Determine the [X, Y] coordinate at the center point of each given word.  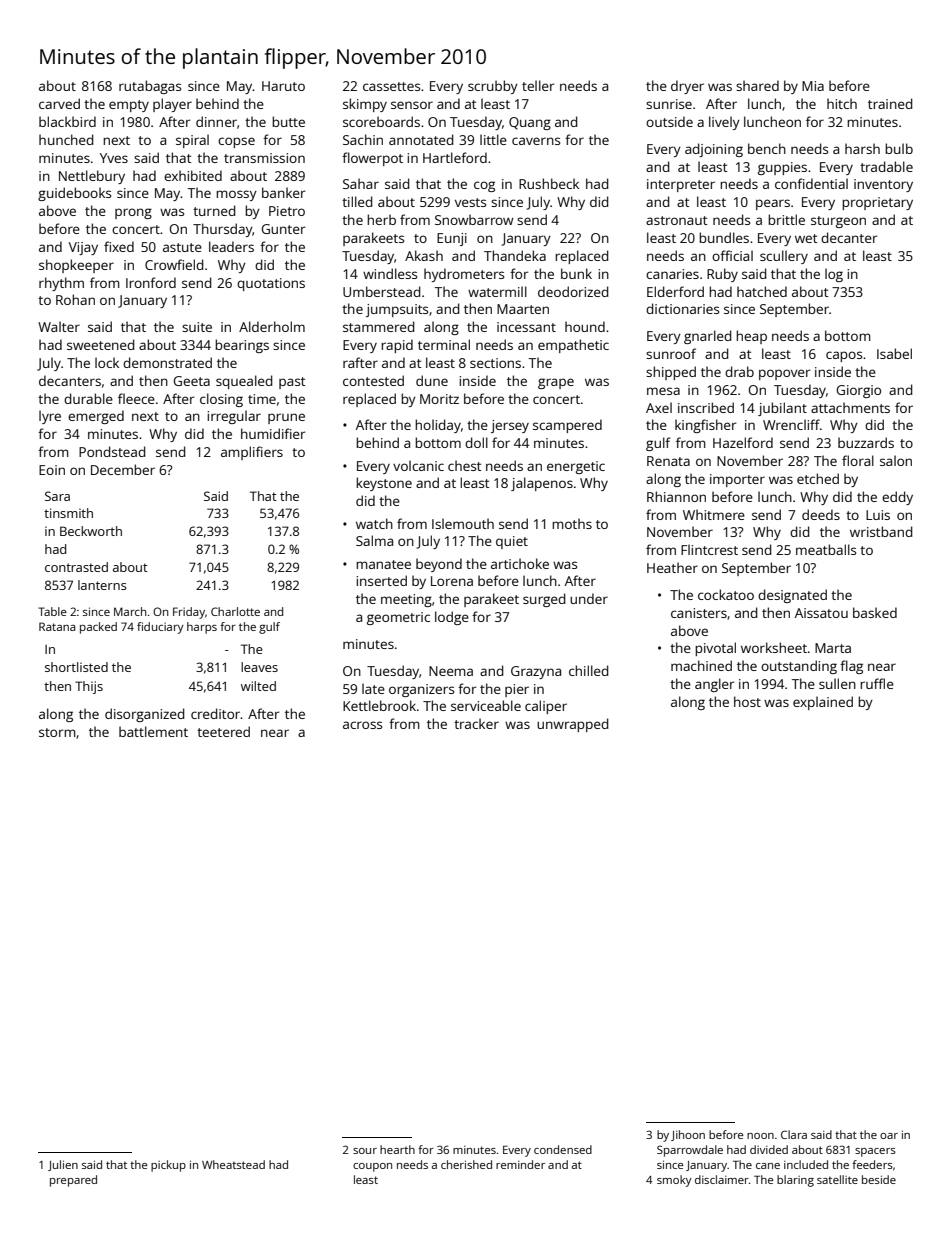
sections [495, 363]
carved [59, 103]
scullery [784, 257]
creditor [216, 713]
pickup [168, 1166]
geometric [398, 618]
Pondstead [112, 451]
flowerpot [372, 159]
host [747, 701]
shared [757, 85]
